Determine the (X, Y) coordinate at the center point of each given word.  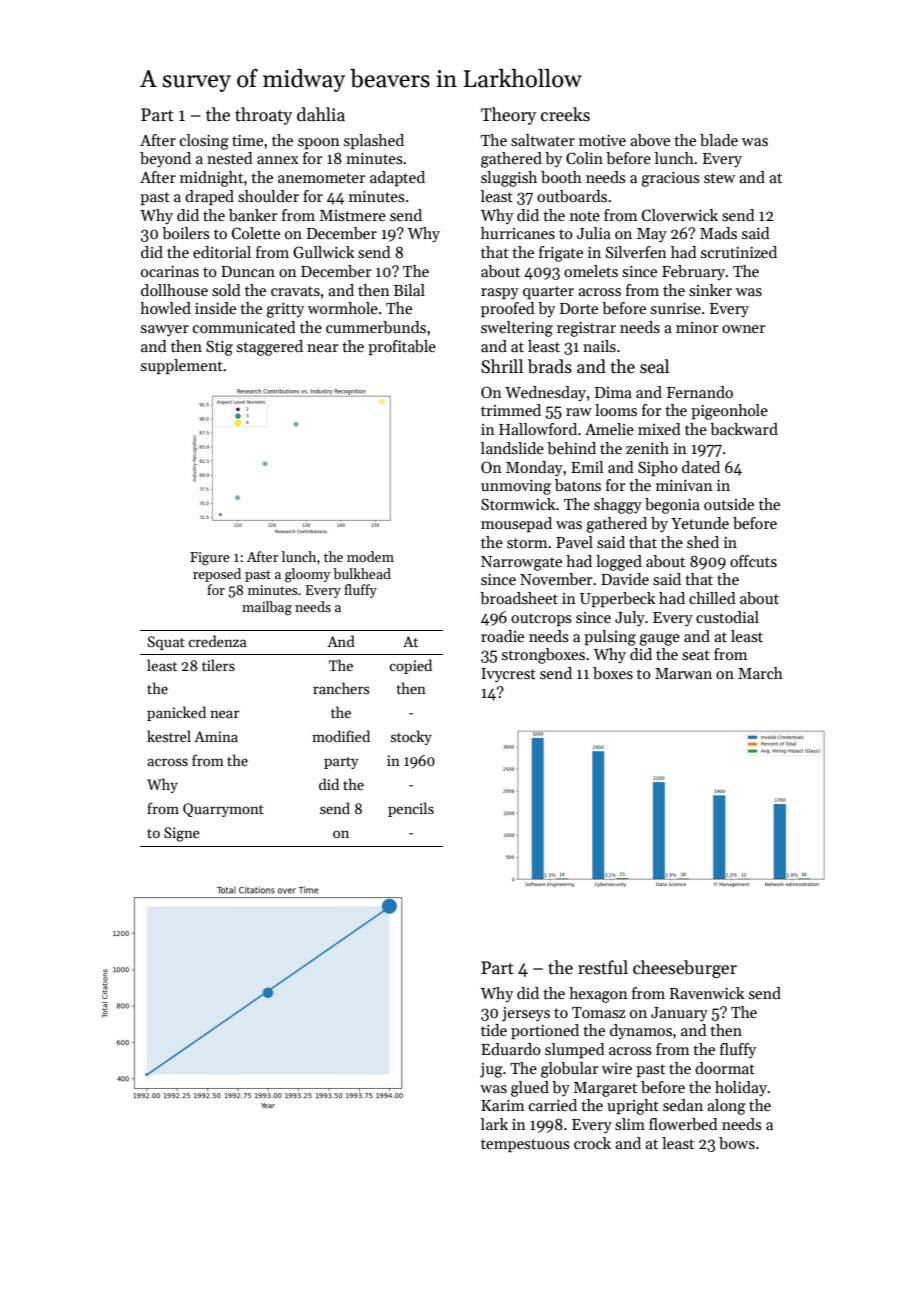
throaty (263, 116)
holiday (741, 1089)
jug (491, 1070)
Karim (502, 1105)
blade (719, 140)
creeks (565, 114)
